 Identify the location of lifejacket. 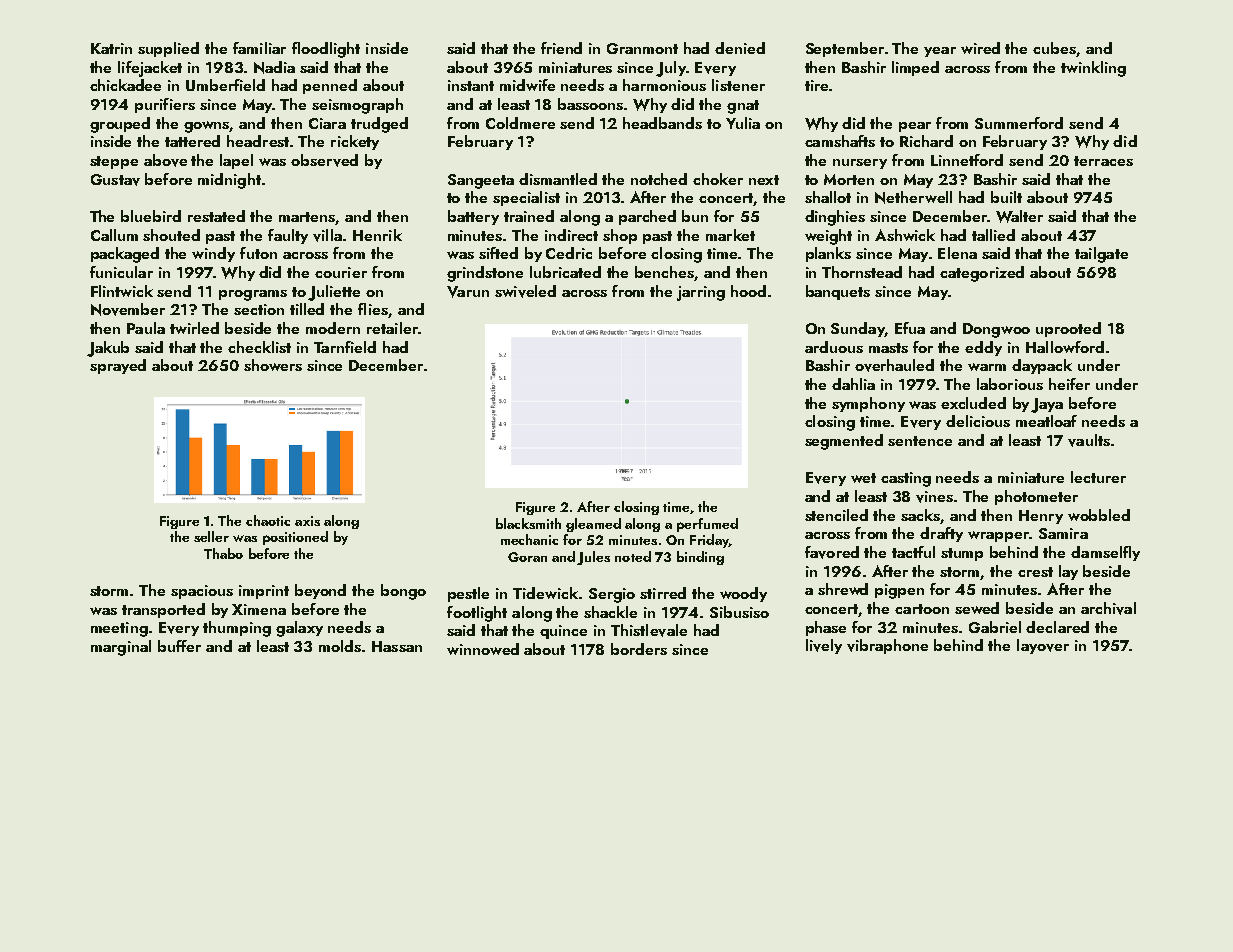
(150, 69).
